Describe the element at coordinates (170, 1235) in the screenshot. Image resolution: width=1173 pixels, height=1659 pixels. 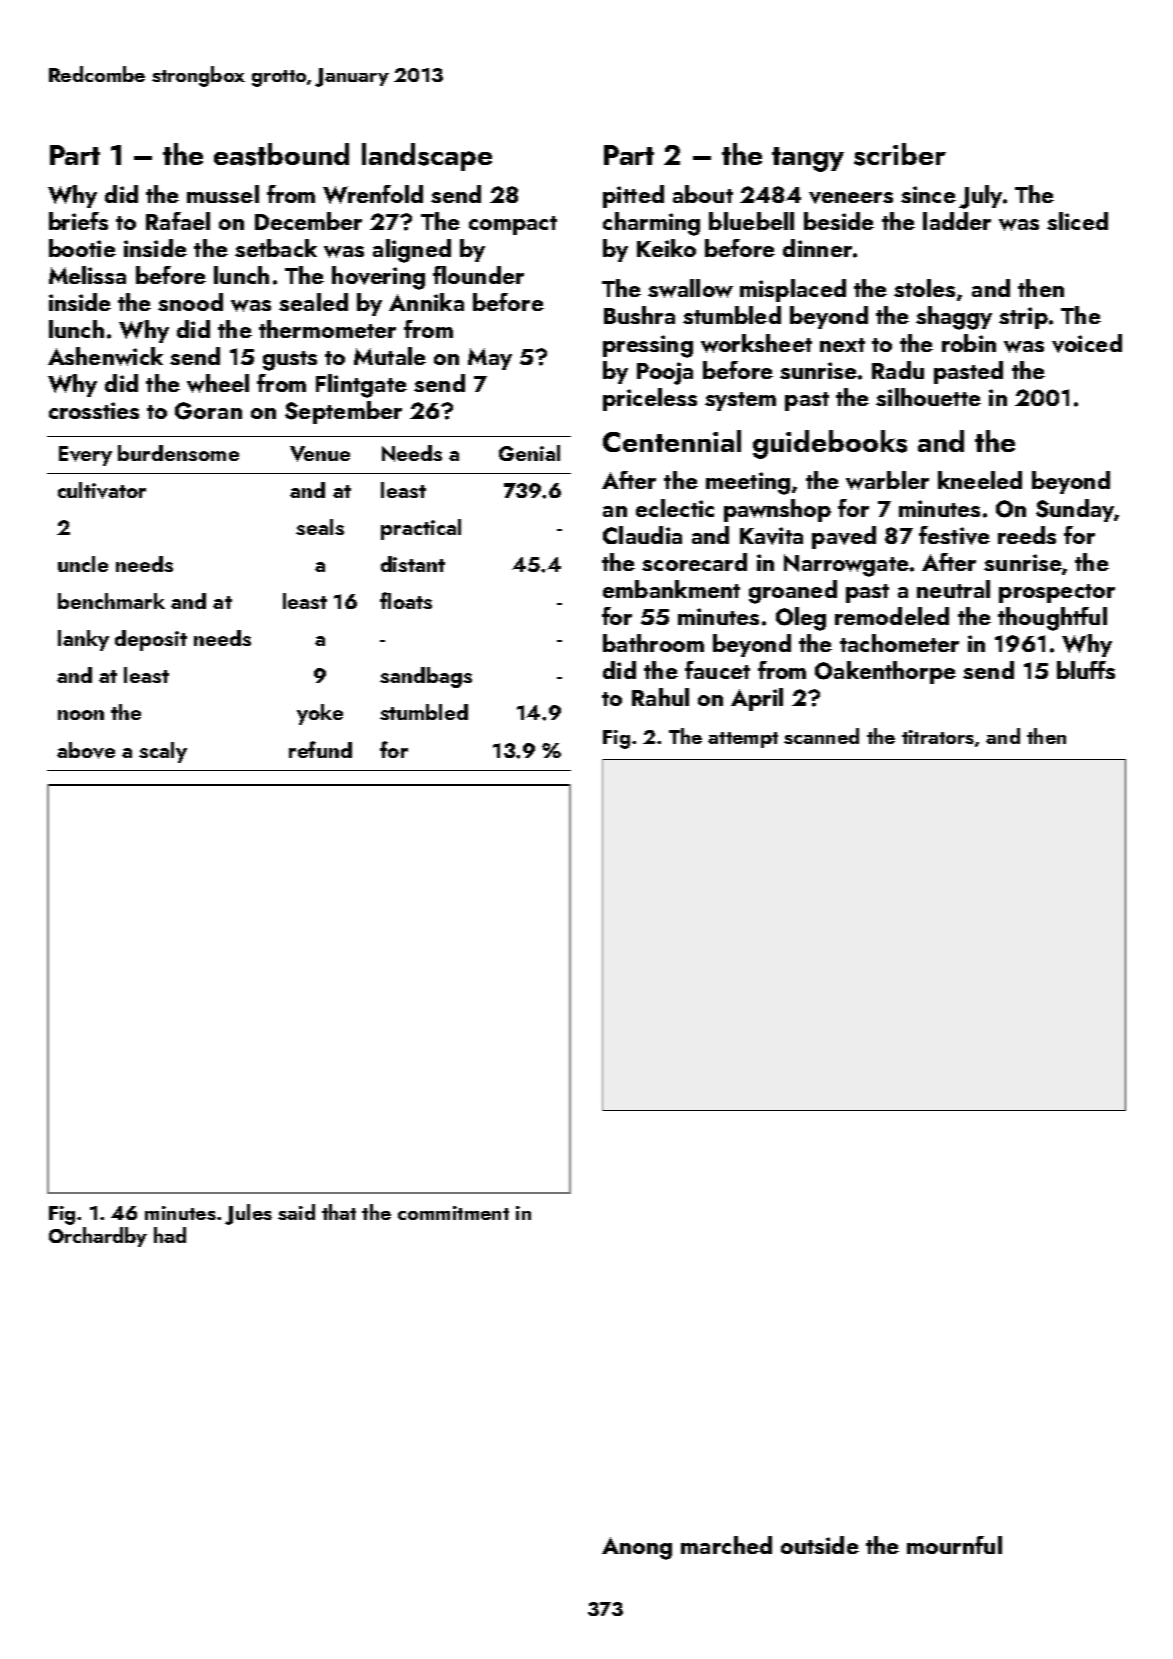
I see `had` at that location.
